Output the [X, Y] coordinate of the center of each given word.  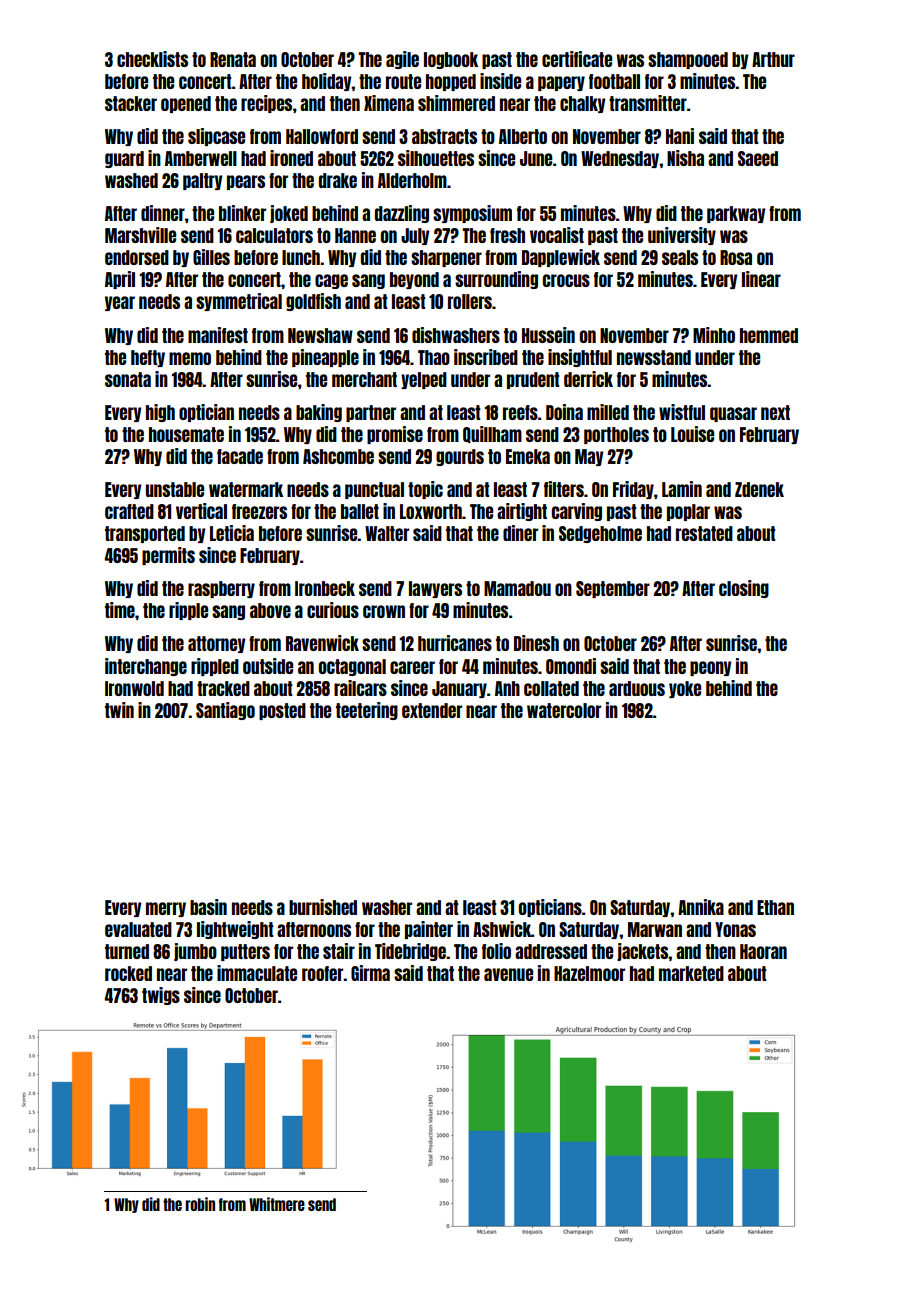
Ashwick [502, 929]
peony [710, 668]
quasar [733, 414]
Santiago [225, 711]
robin [200, 1204]
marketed [691, 973]
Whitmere [277, 1204]
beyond [414, 280]
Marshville [140, 235]
